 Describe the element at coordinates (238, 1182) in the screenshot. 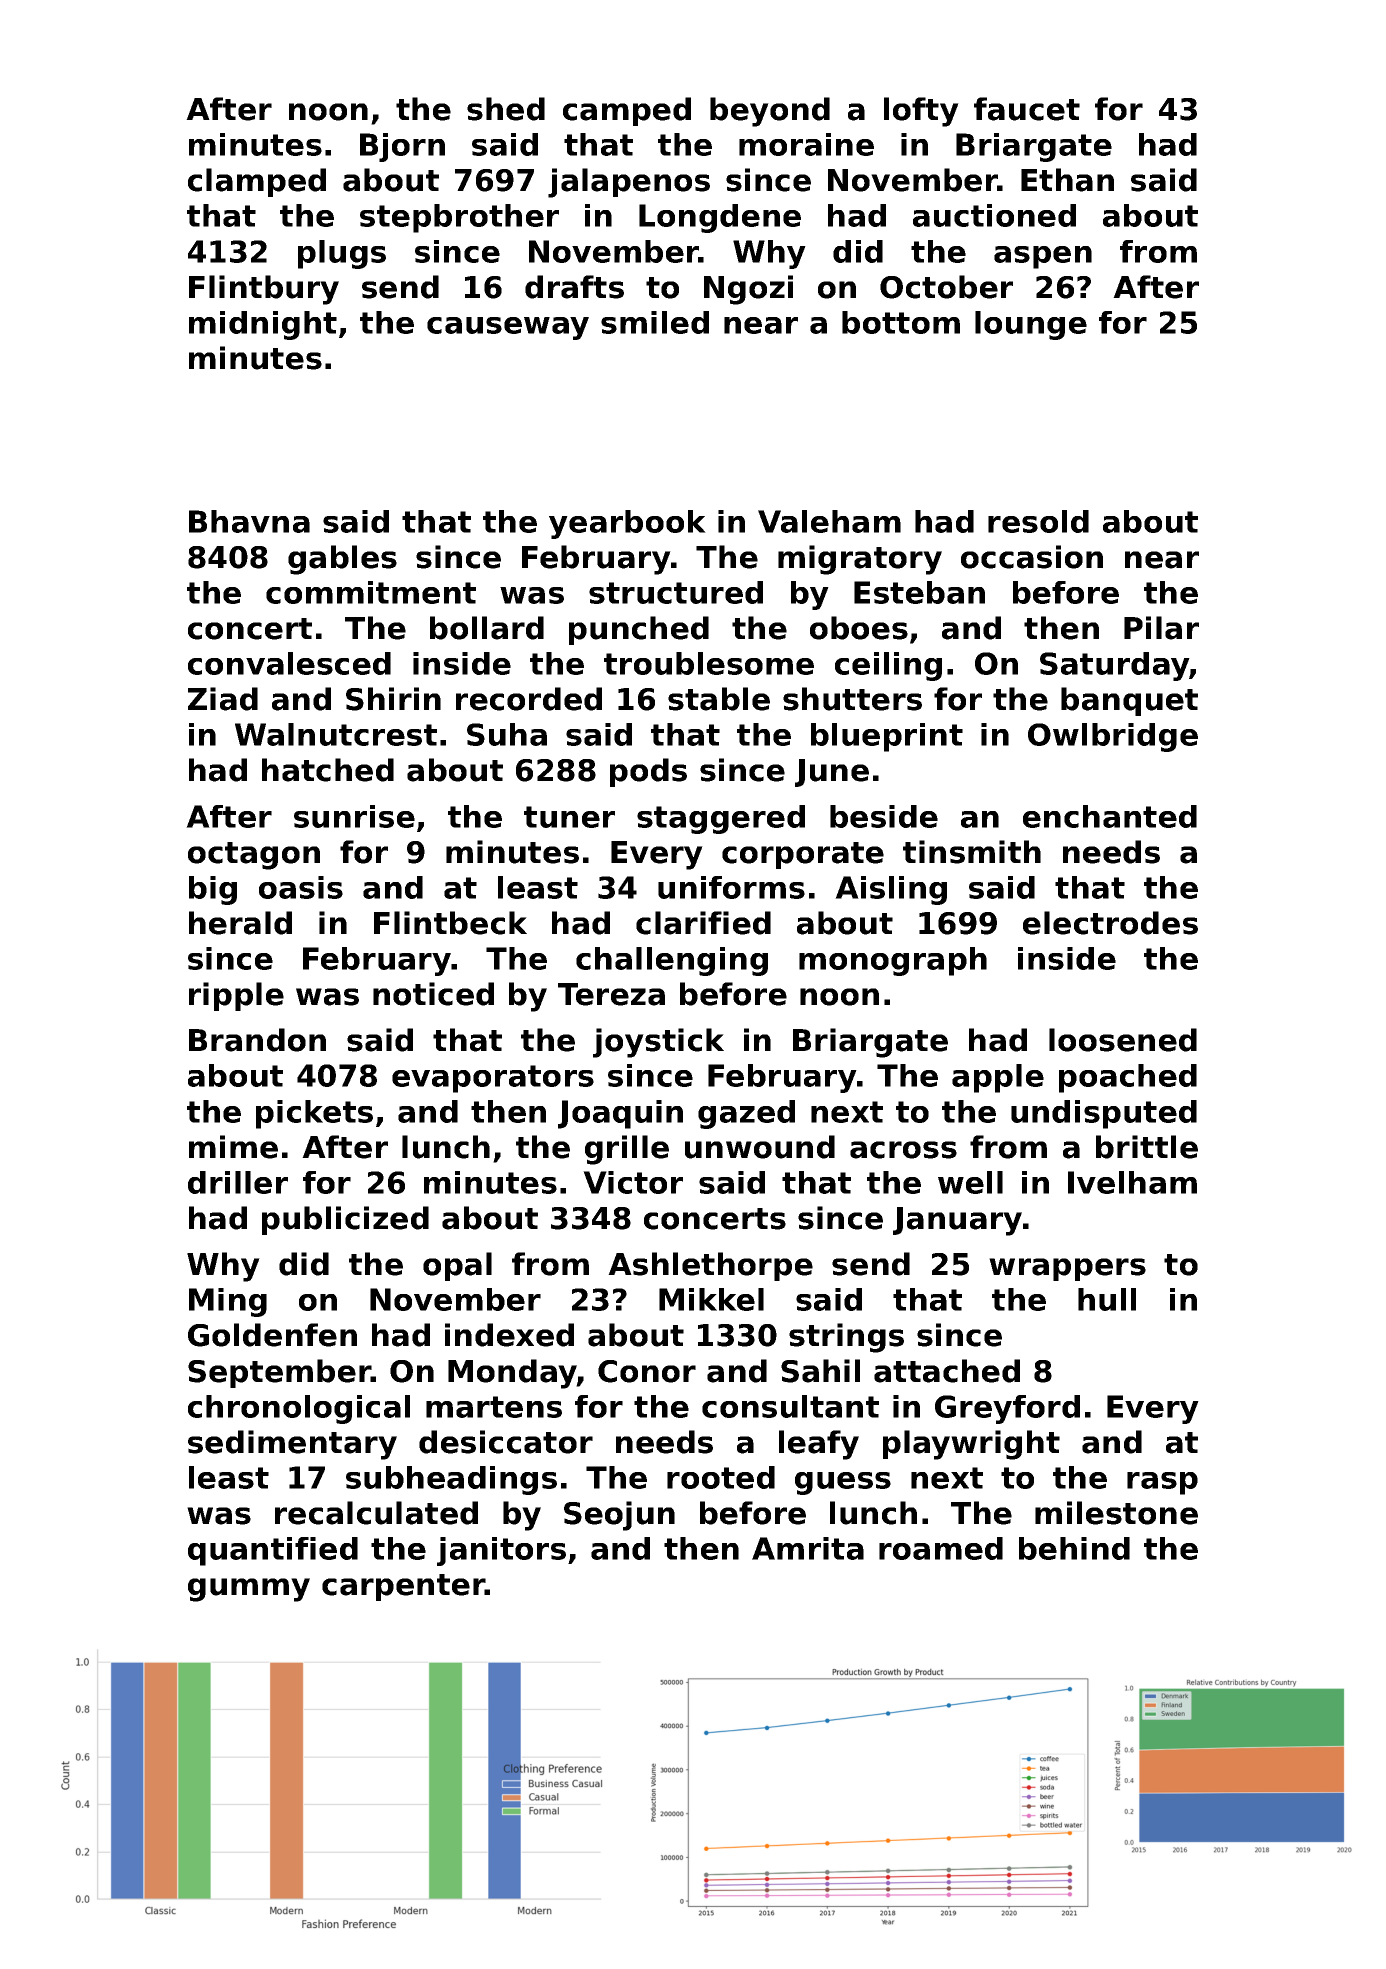

I see `driller` at that location.
